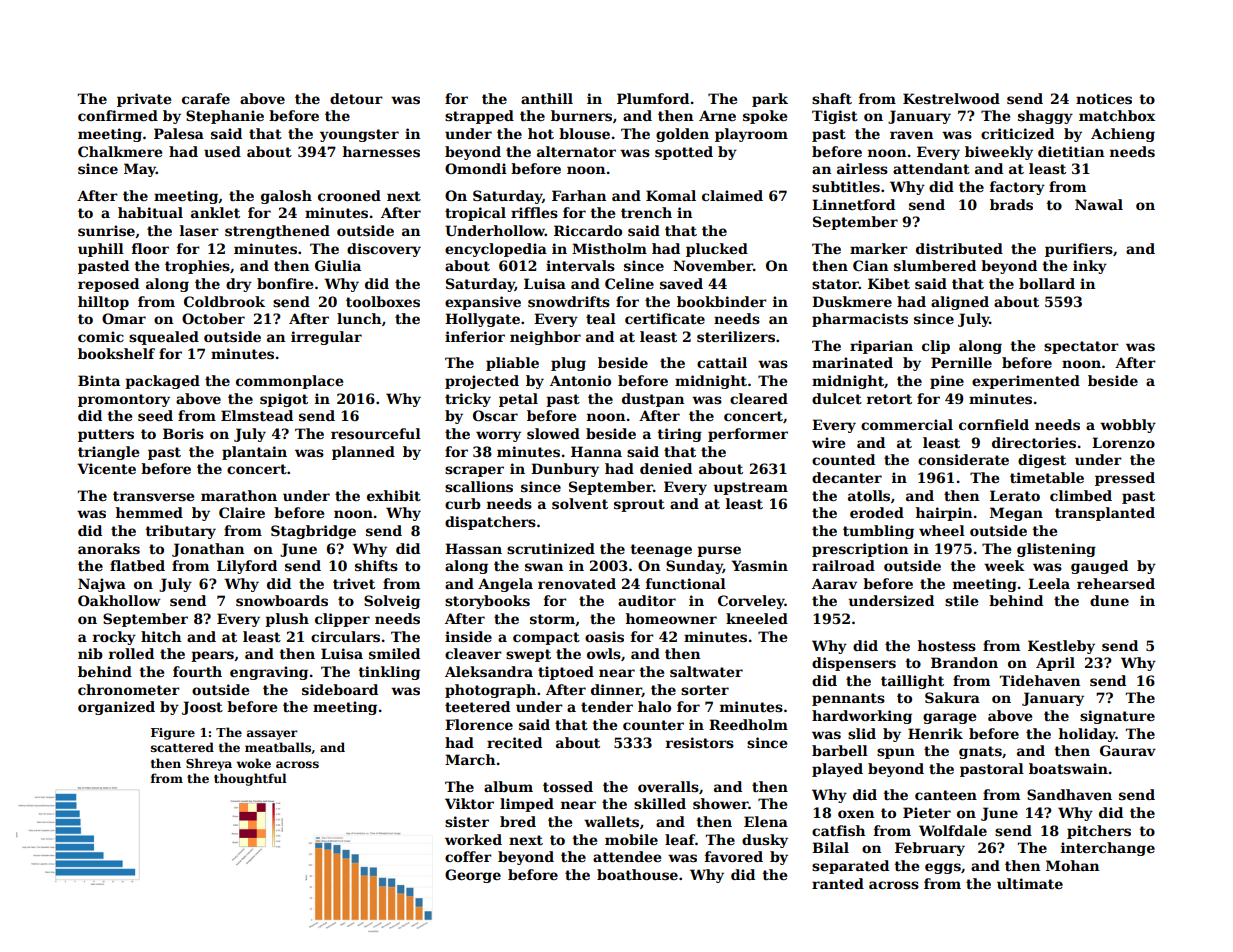 The height and width of the document is (952, 1233). I want to click on Lilyford, so click(247, 567).
